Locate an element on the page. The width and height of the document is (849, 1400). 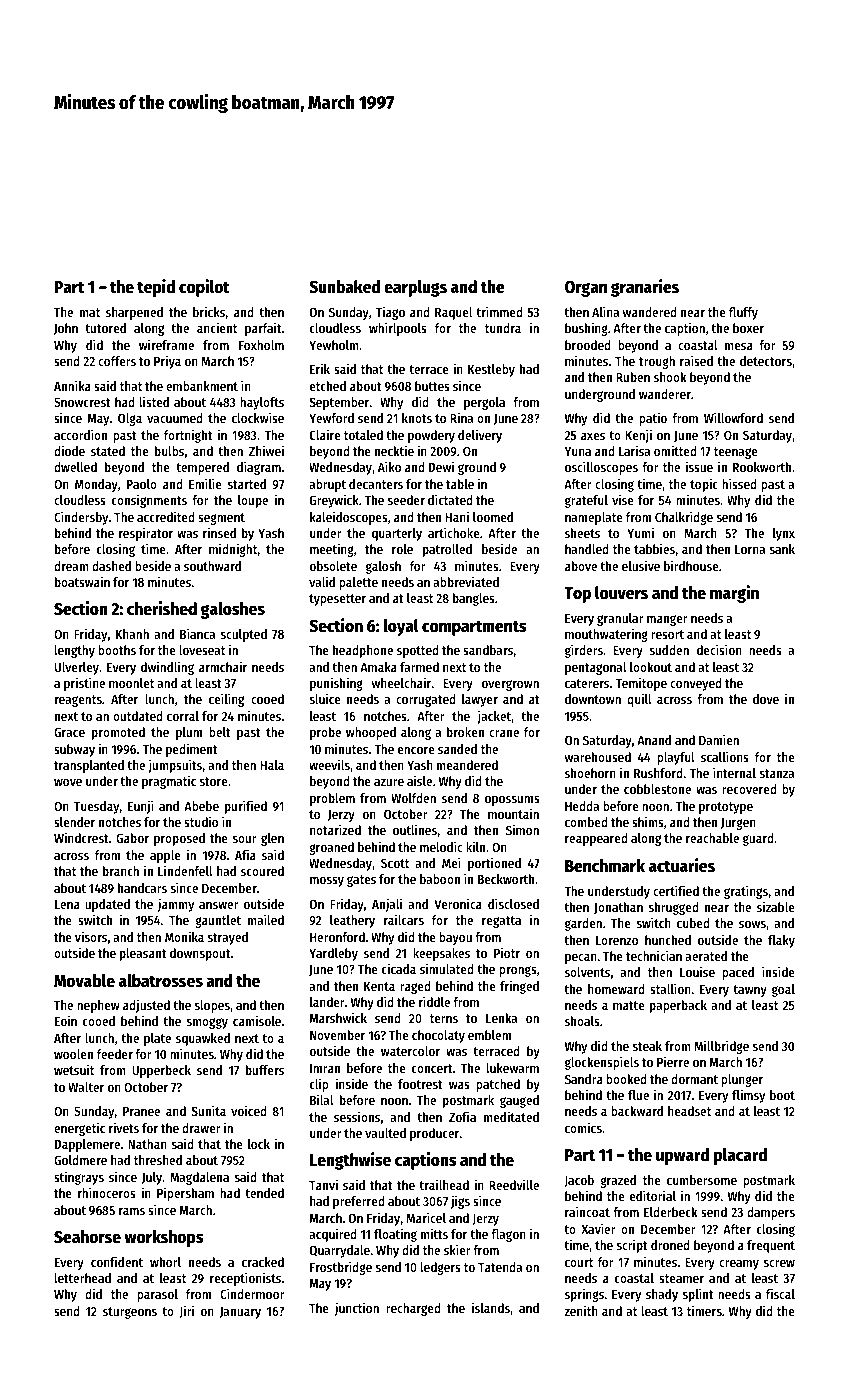
lukewarm is located at coordinates (513, 1068).
